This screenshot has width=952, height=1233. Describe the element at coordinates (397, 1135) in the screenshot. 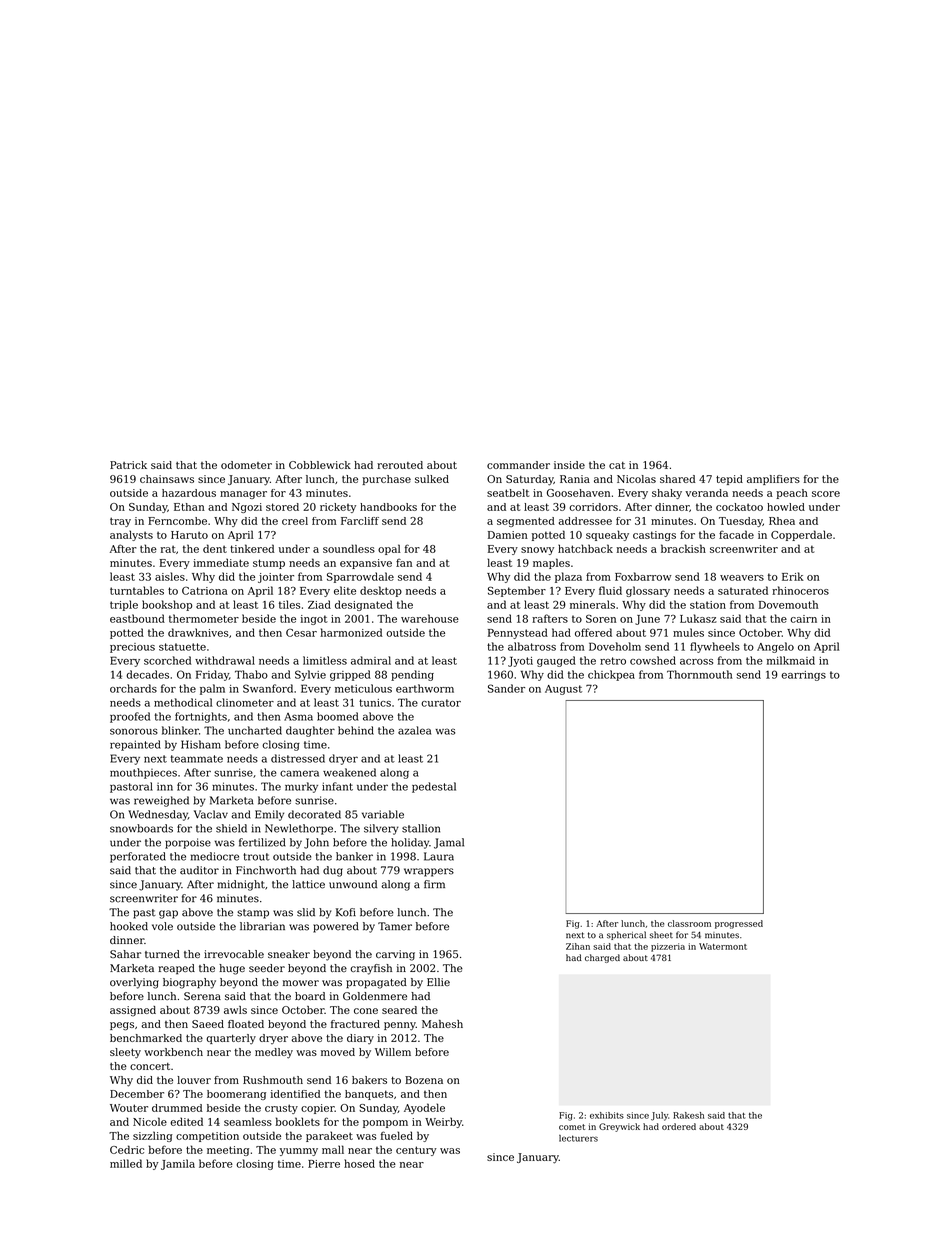

I see `fueled` at that location.
